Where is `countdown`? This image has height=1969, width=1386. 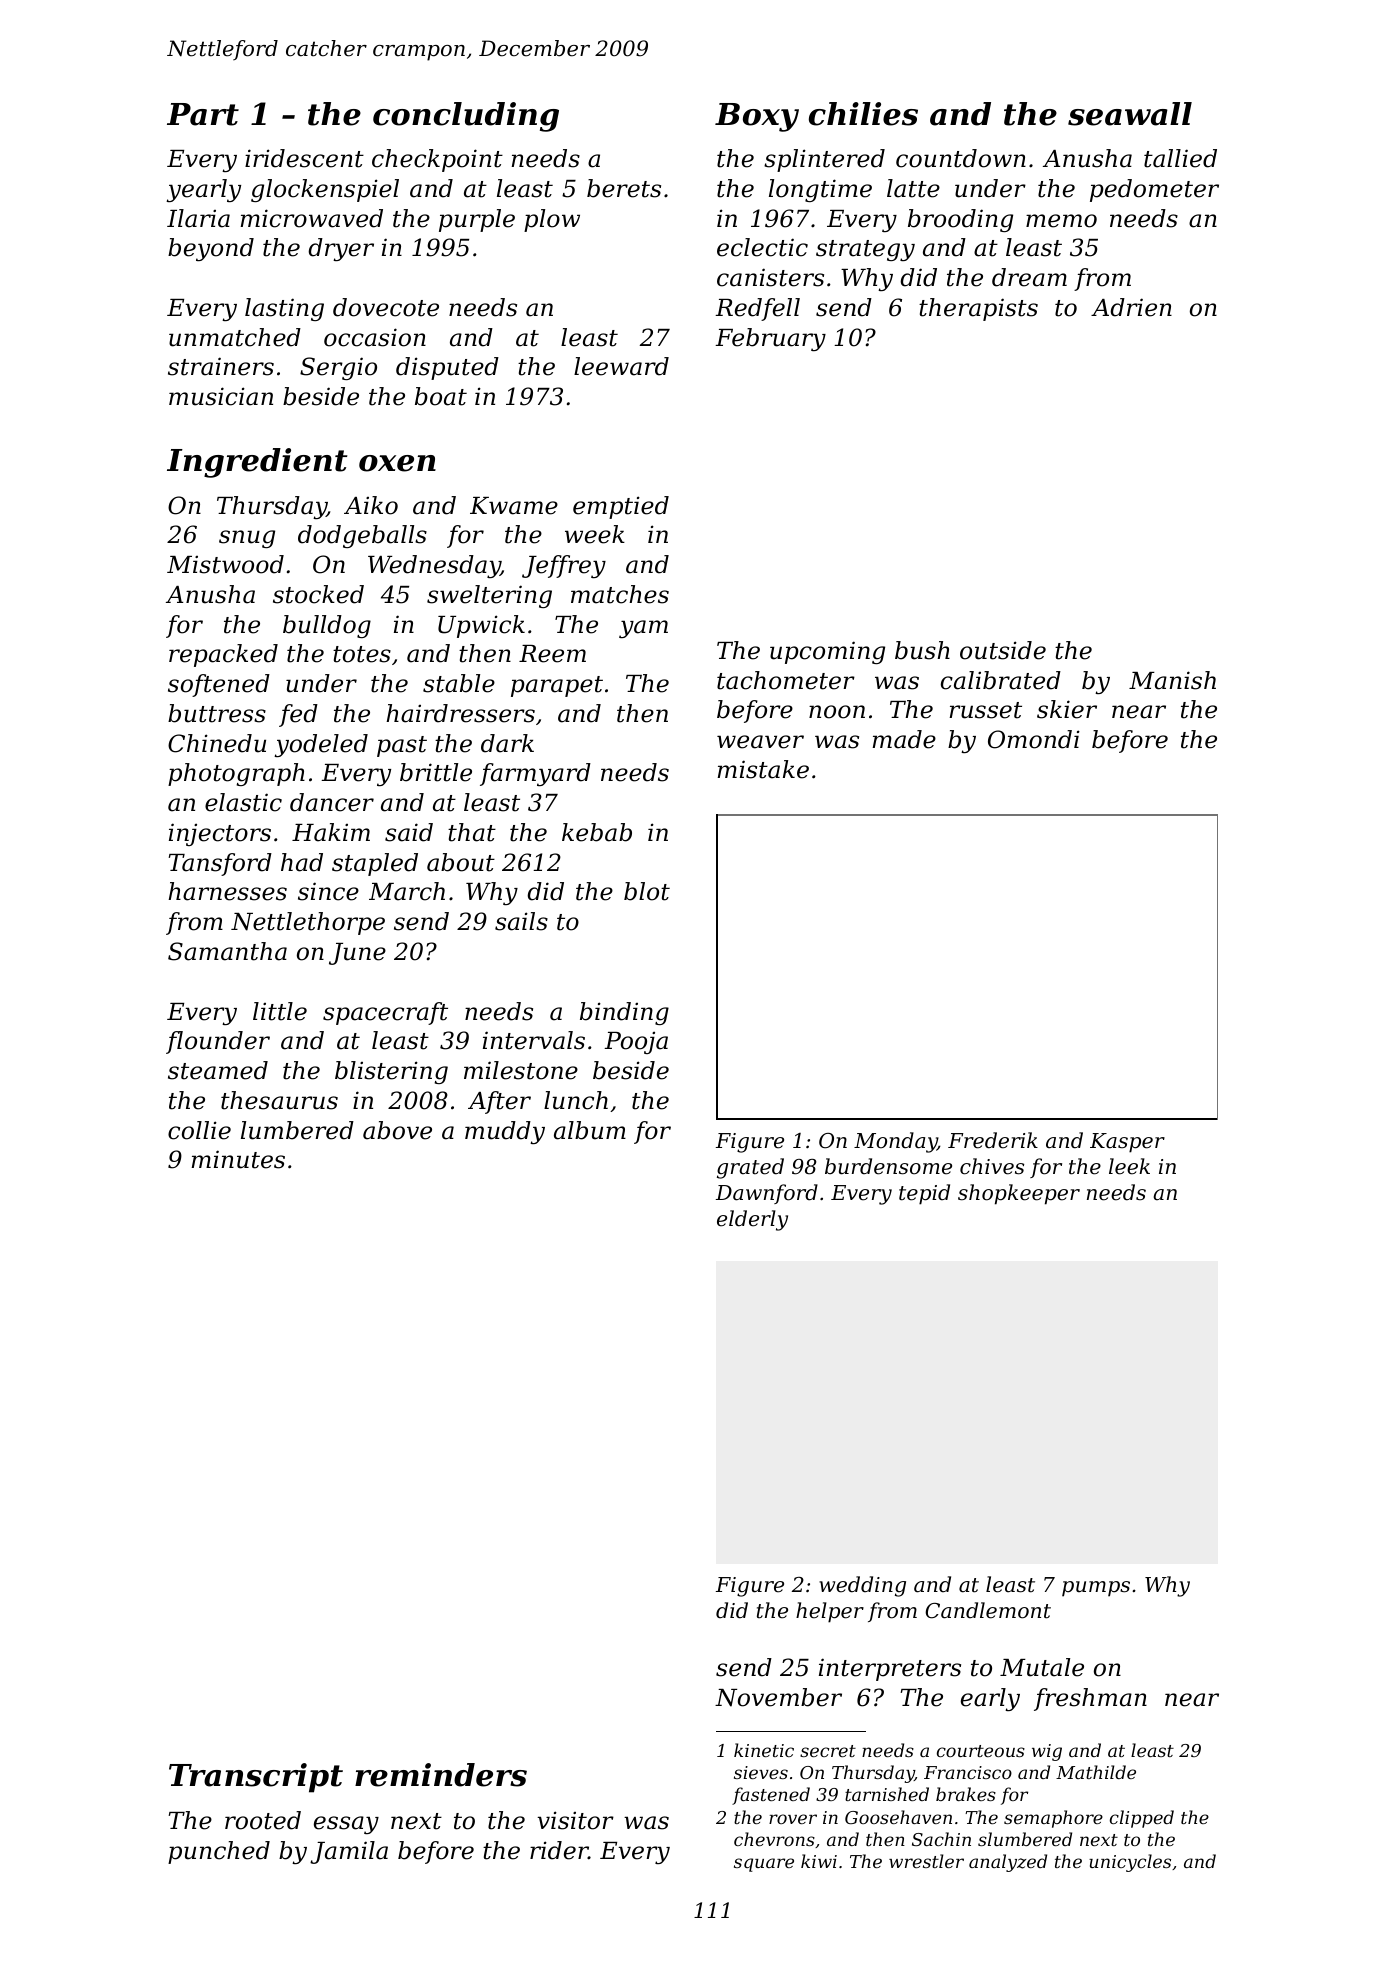 countdown is located at coordinates (961, 158).
